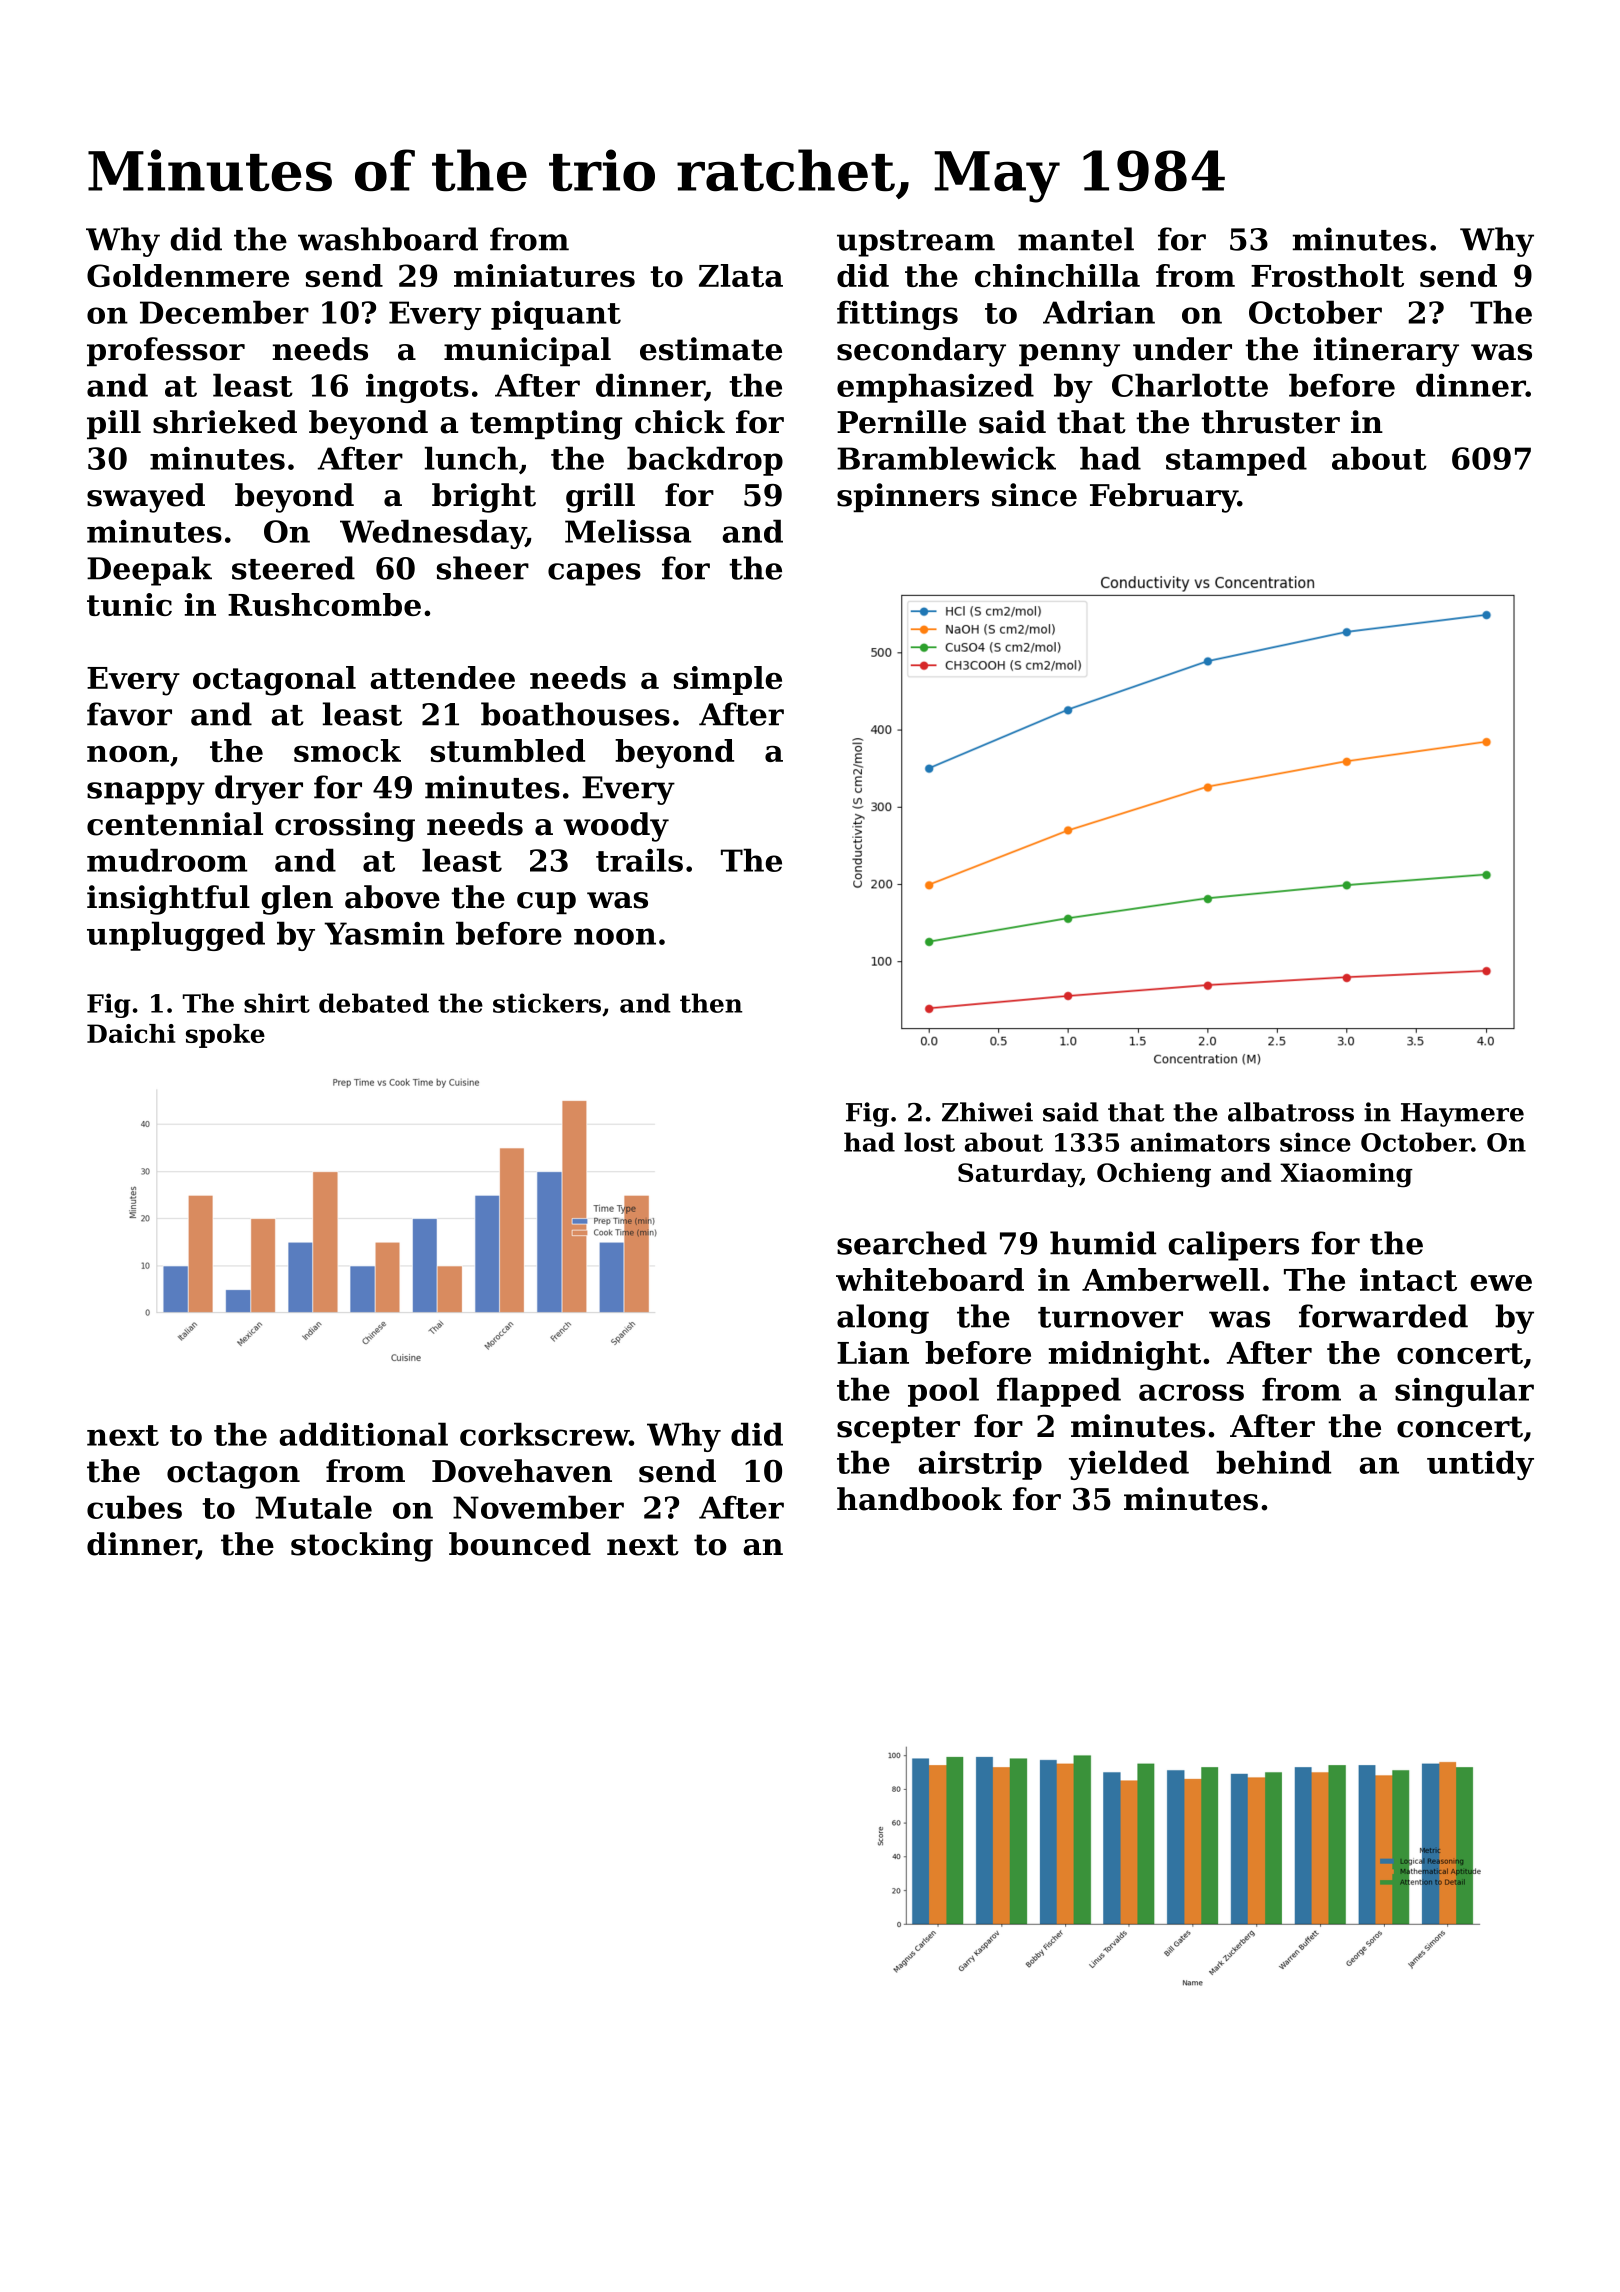 The height and width of the page is (2292, 1620). What do you see at coordinates (347, 750) in the page?
I see `smock` at bounding box center [347, 750].
